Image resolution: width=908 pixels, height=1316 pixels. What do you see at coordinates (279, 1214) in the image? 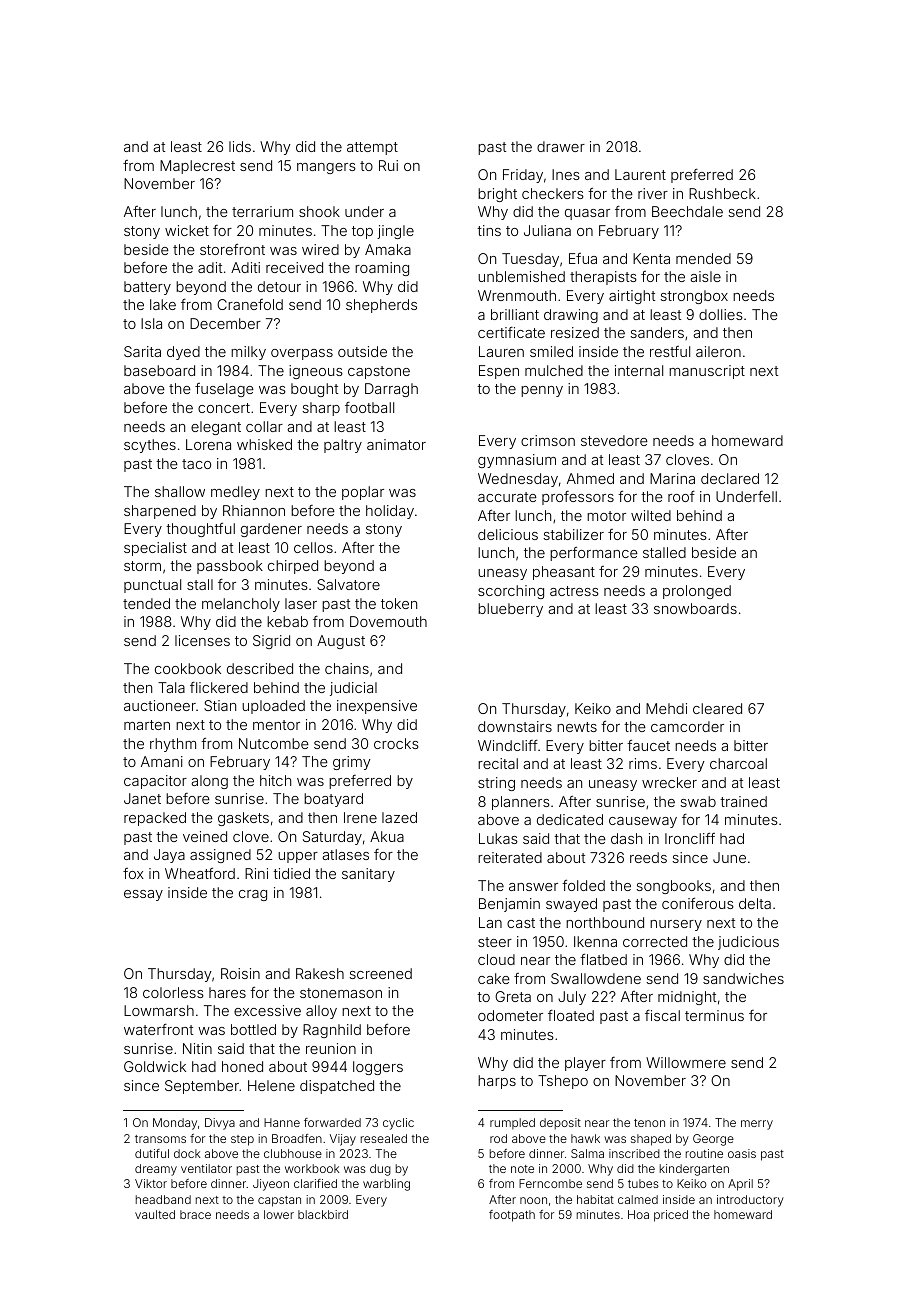
I see `lower` at bounding box center [279, 1214].
